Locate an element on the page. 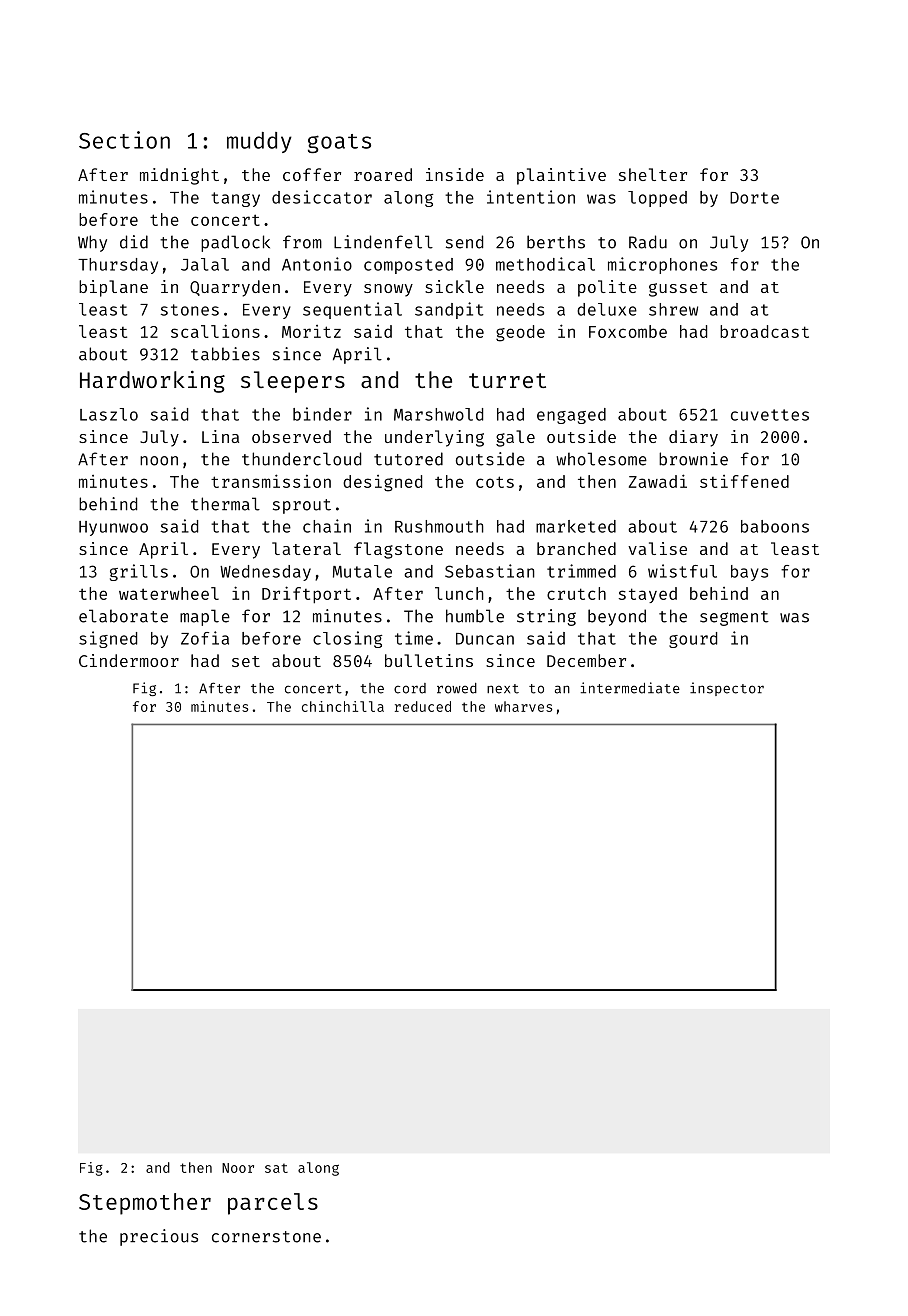 The image size is (908, 1316). Zofia is located at coordinates (205, 638).
